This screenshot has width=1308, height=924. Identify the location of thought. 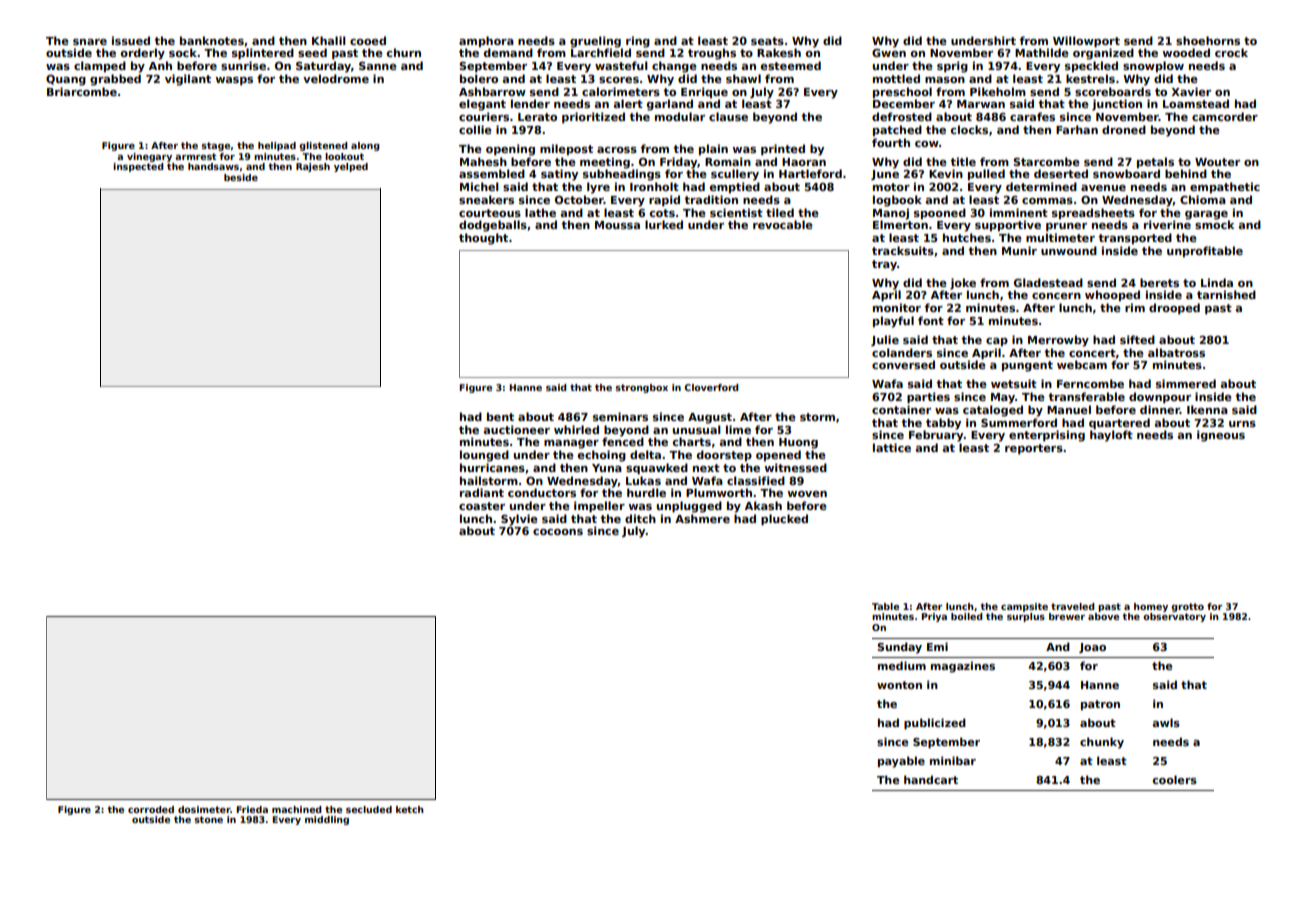
(483, 239).
